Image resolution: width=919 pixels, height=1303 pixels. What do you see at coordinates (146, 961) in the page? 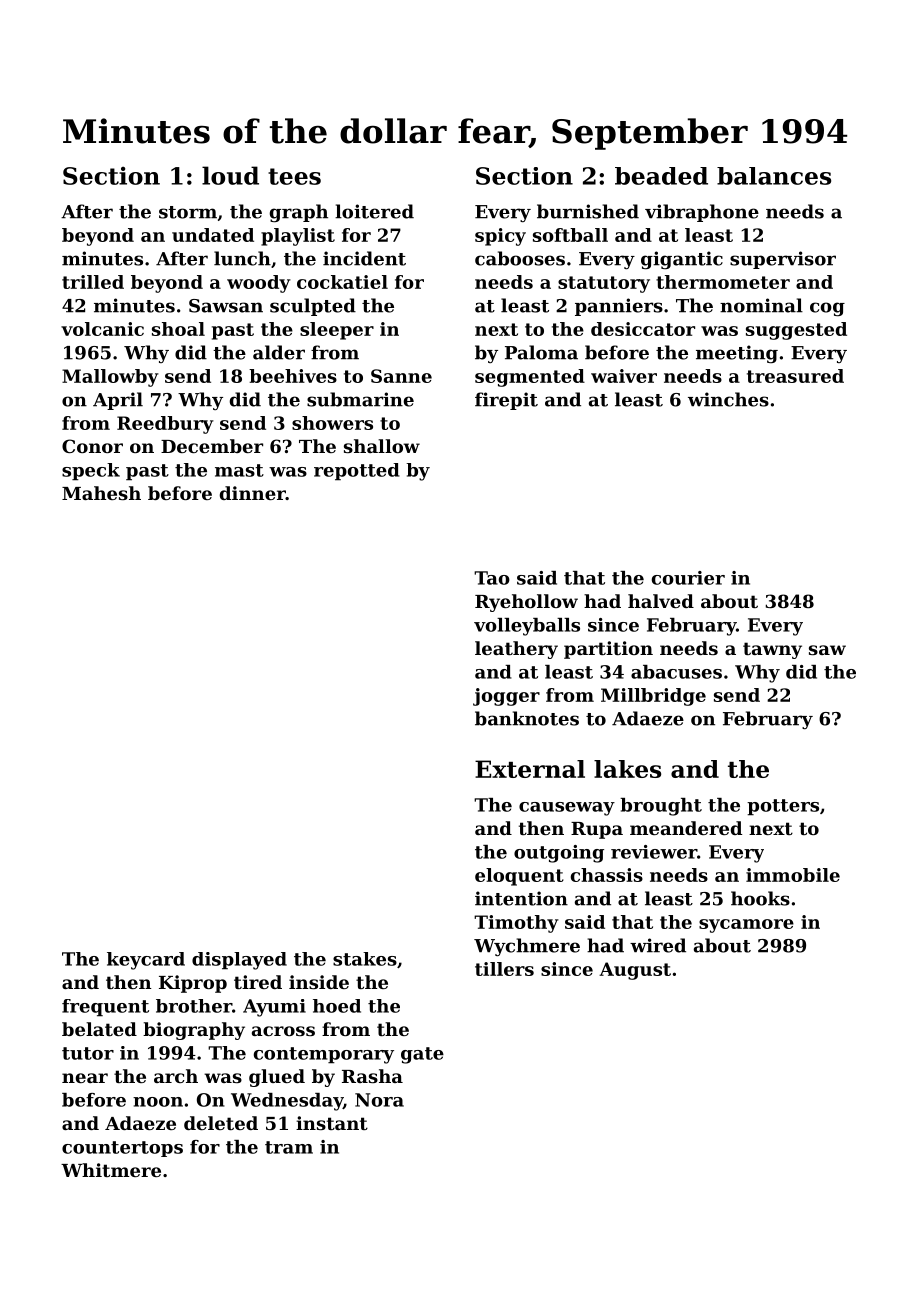
I see `keycard` at bounding box center [146, 961].
